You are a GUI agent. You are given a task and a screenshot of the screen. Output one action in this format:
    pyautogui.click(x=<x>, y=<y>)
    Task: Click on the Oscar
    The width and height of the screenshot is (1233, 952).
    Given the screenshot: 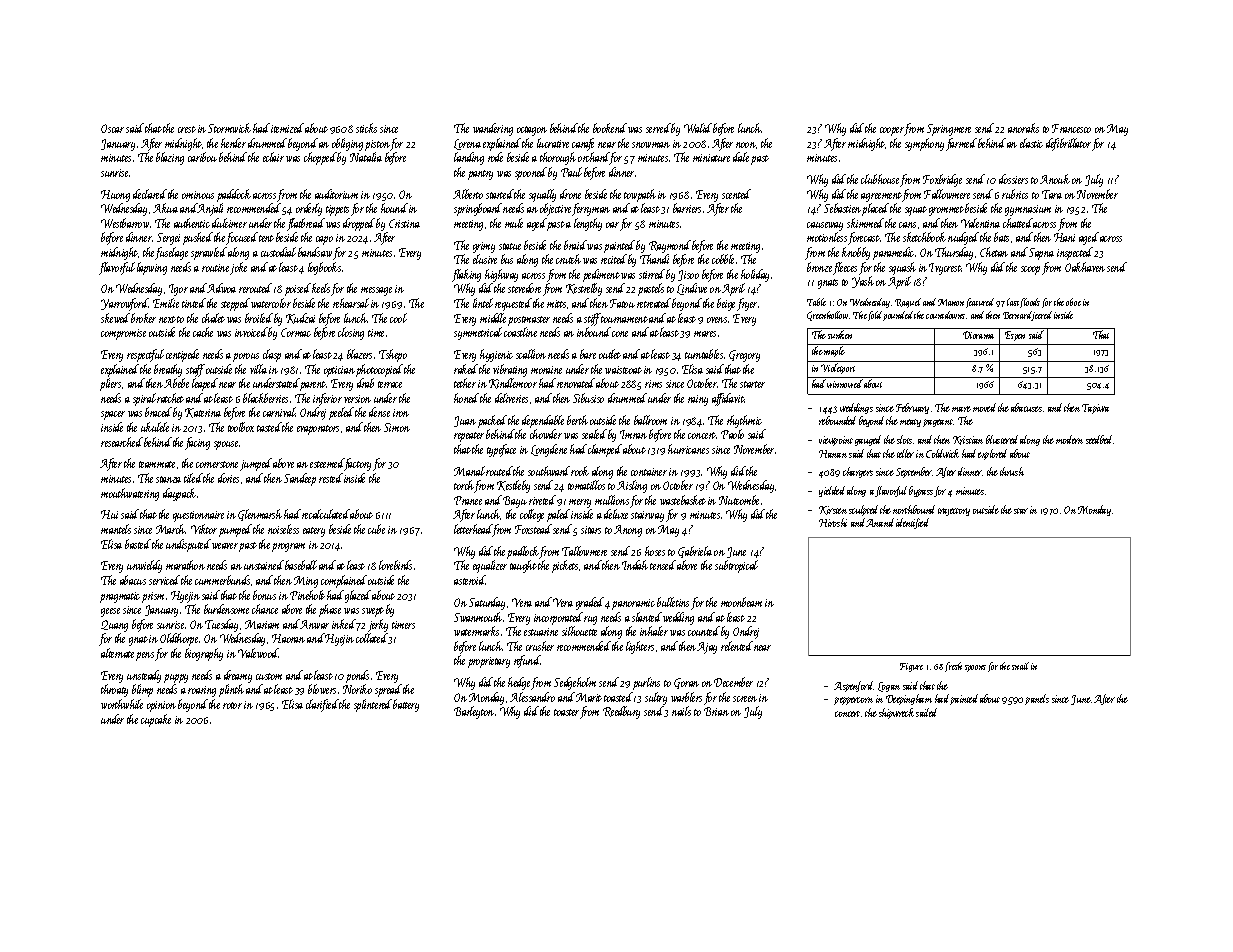 What is the action you would take?
    pyautogui.click(x=112, y=128)
